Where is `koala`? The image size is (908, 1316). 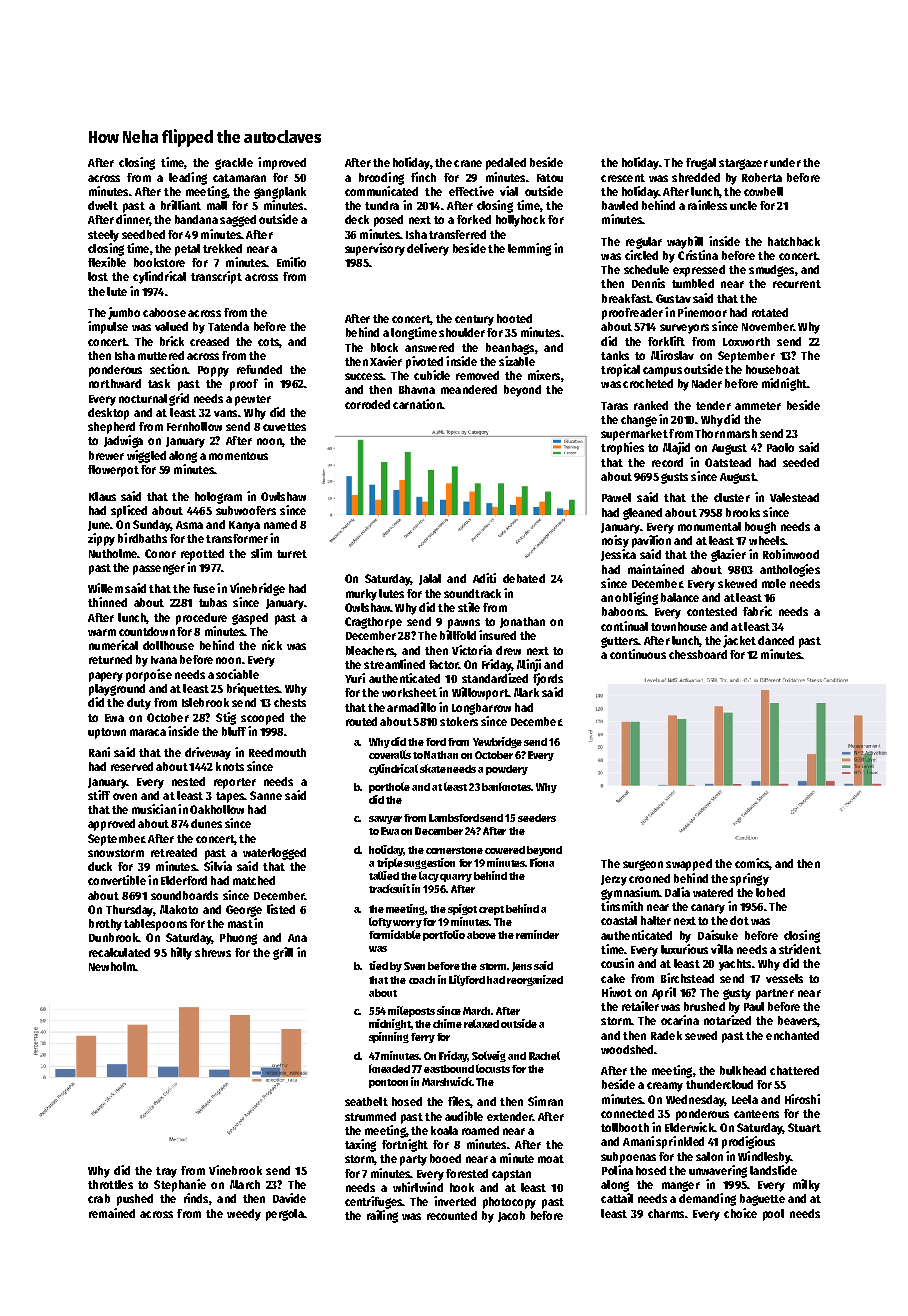 koala is located at coordinates (444, 1130).
